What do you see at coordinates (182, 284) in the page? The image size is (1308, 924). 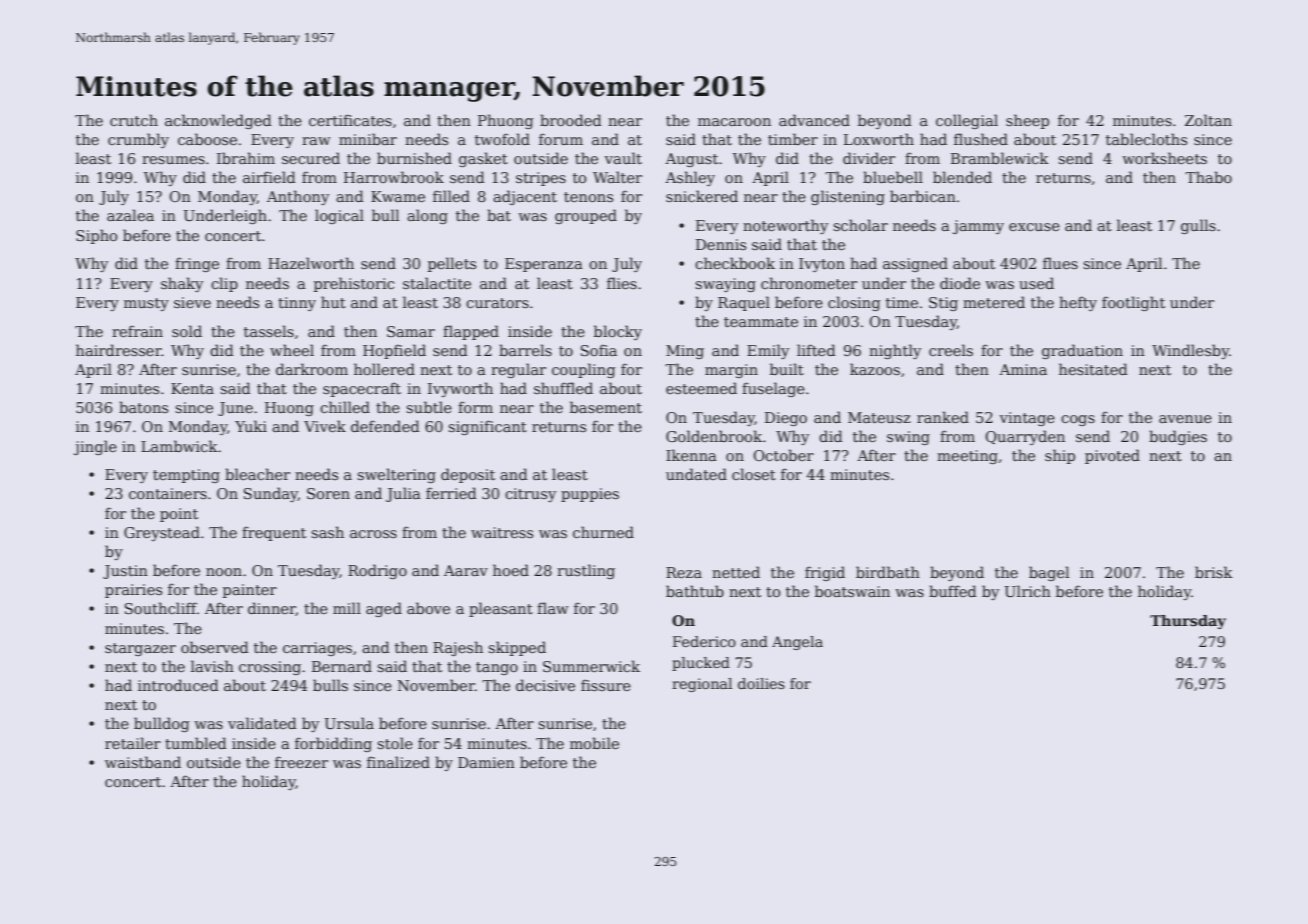 I see `shaky` at bounding box center [182, 284].
